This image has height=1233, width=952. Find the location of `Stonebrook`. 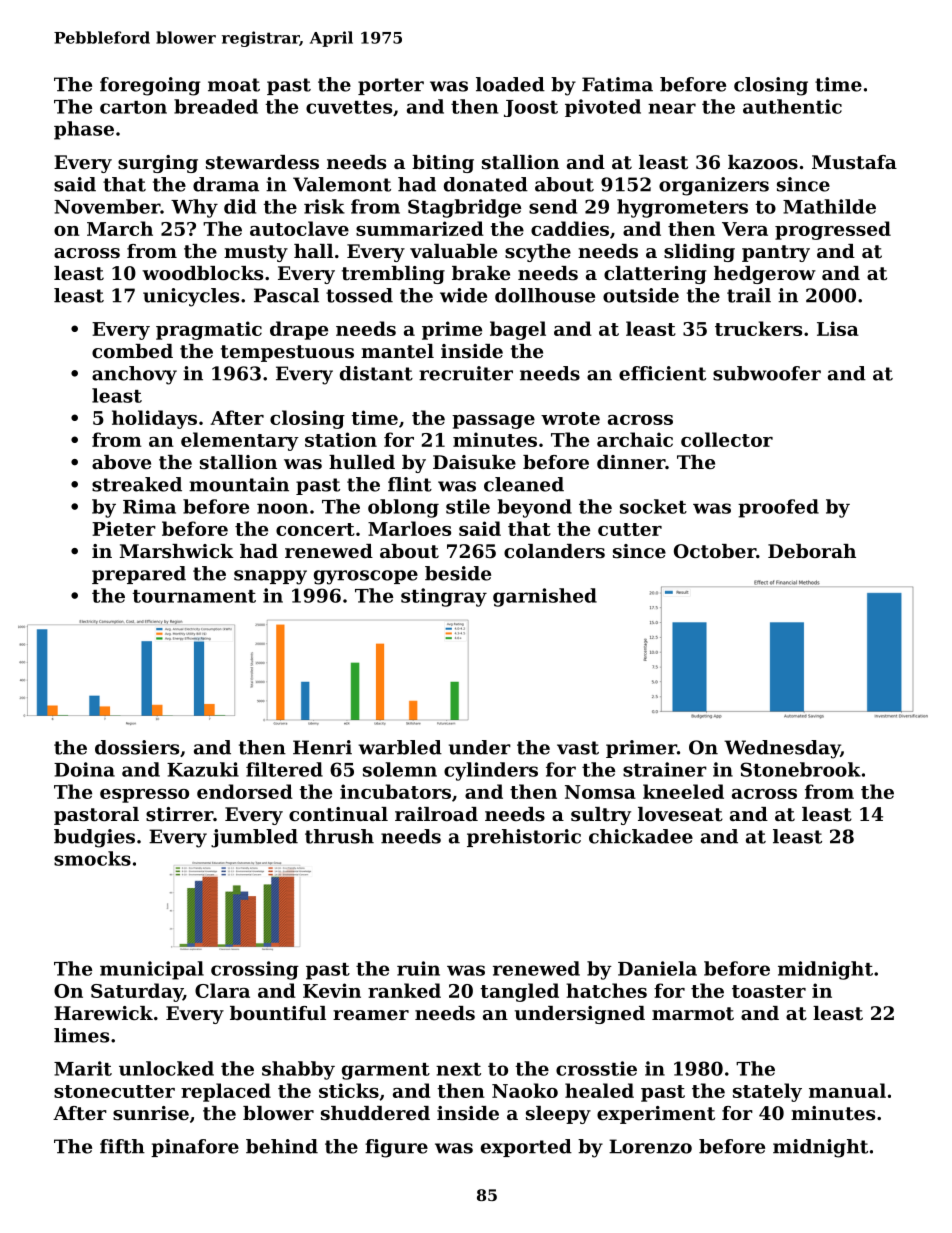

Stonebrook is located at coordinates (801, 769).
